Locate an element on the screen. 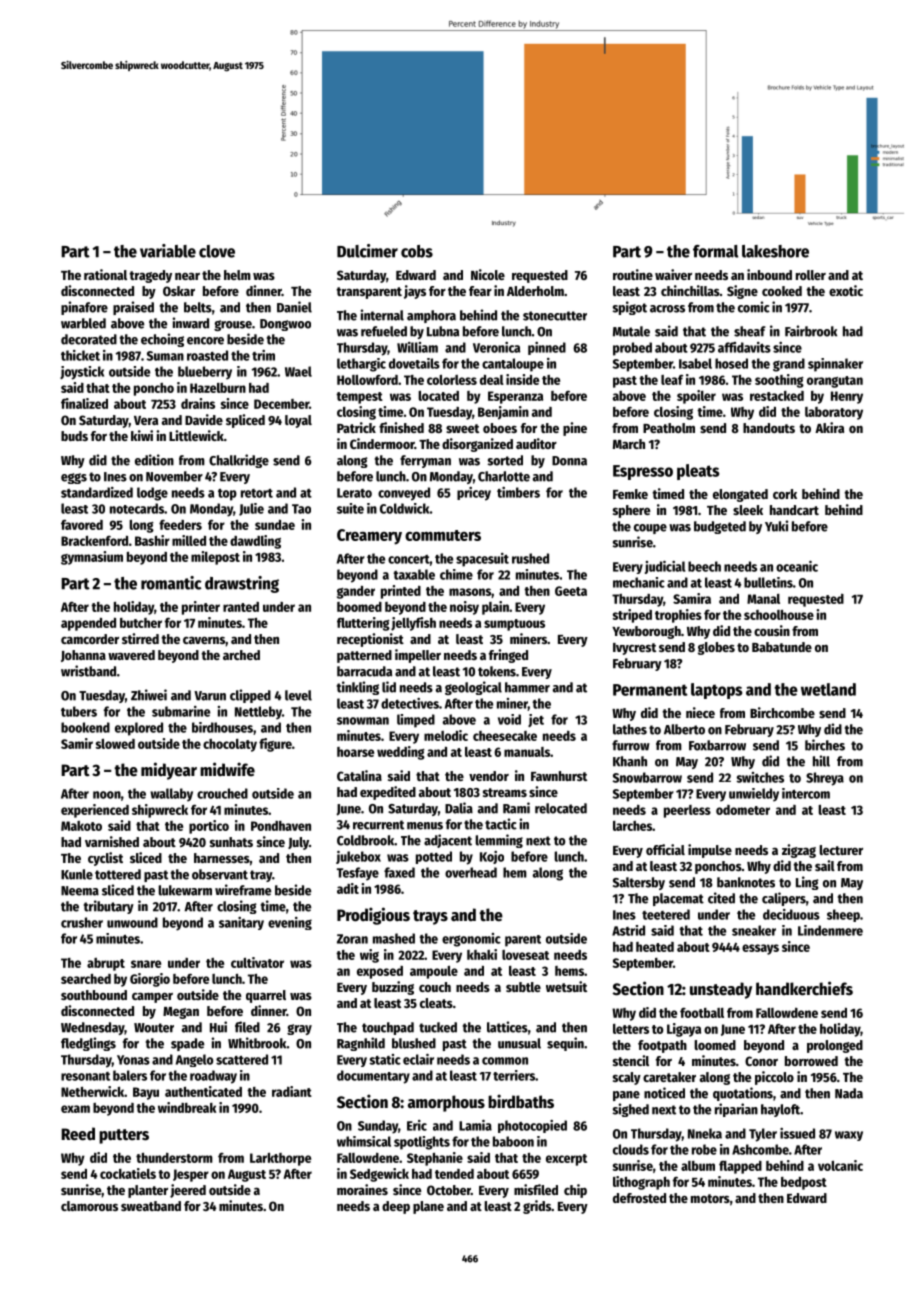  exposed is located at coordinates (380, 972).
